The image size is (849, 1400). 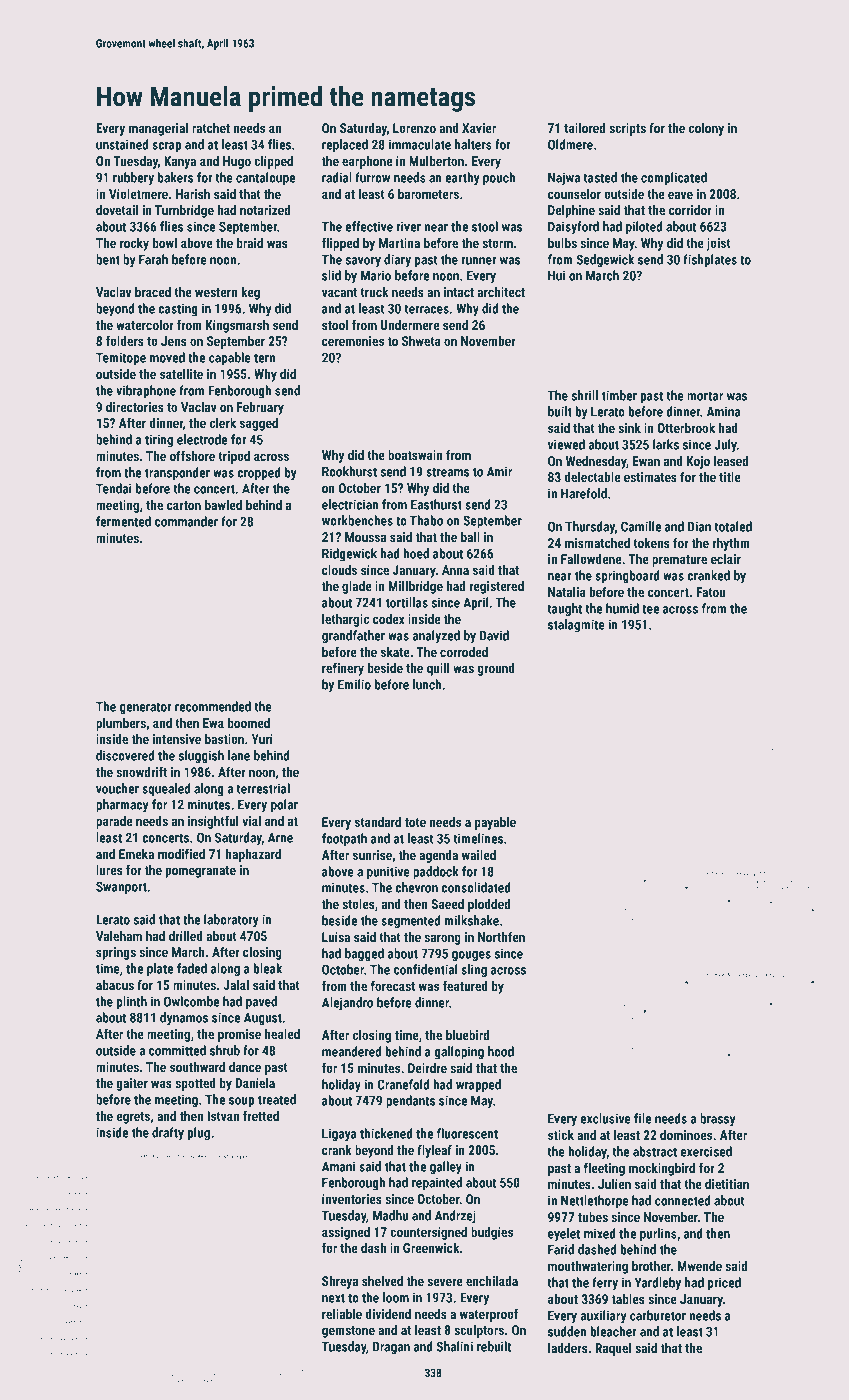 I want to click on next, so click(x=333, y=1298).
